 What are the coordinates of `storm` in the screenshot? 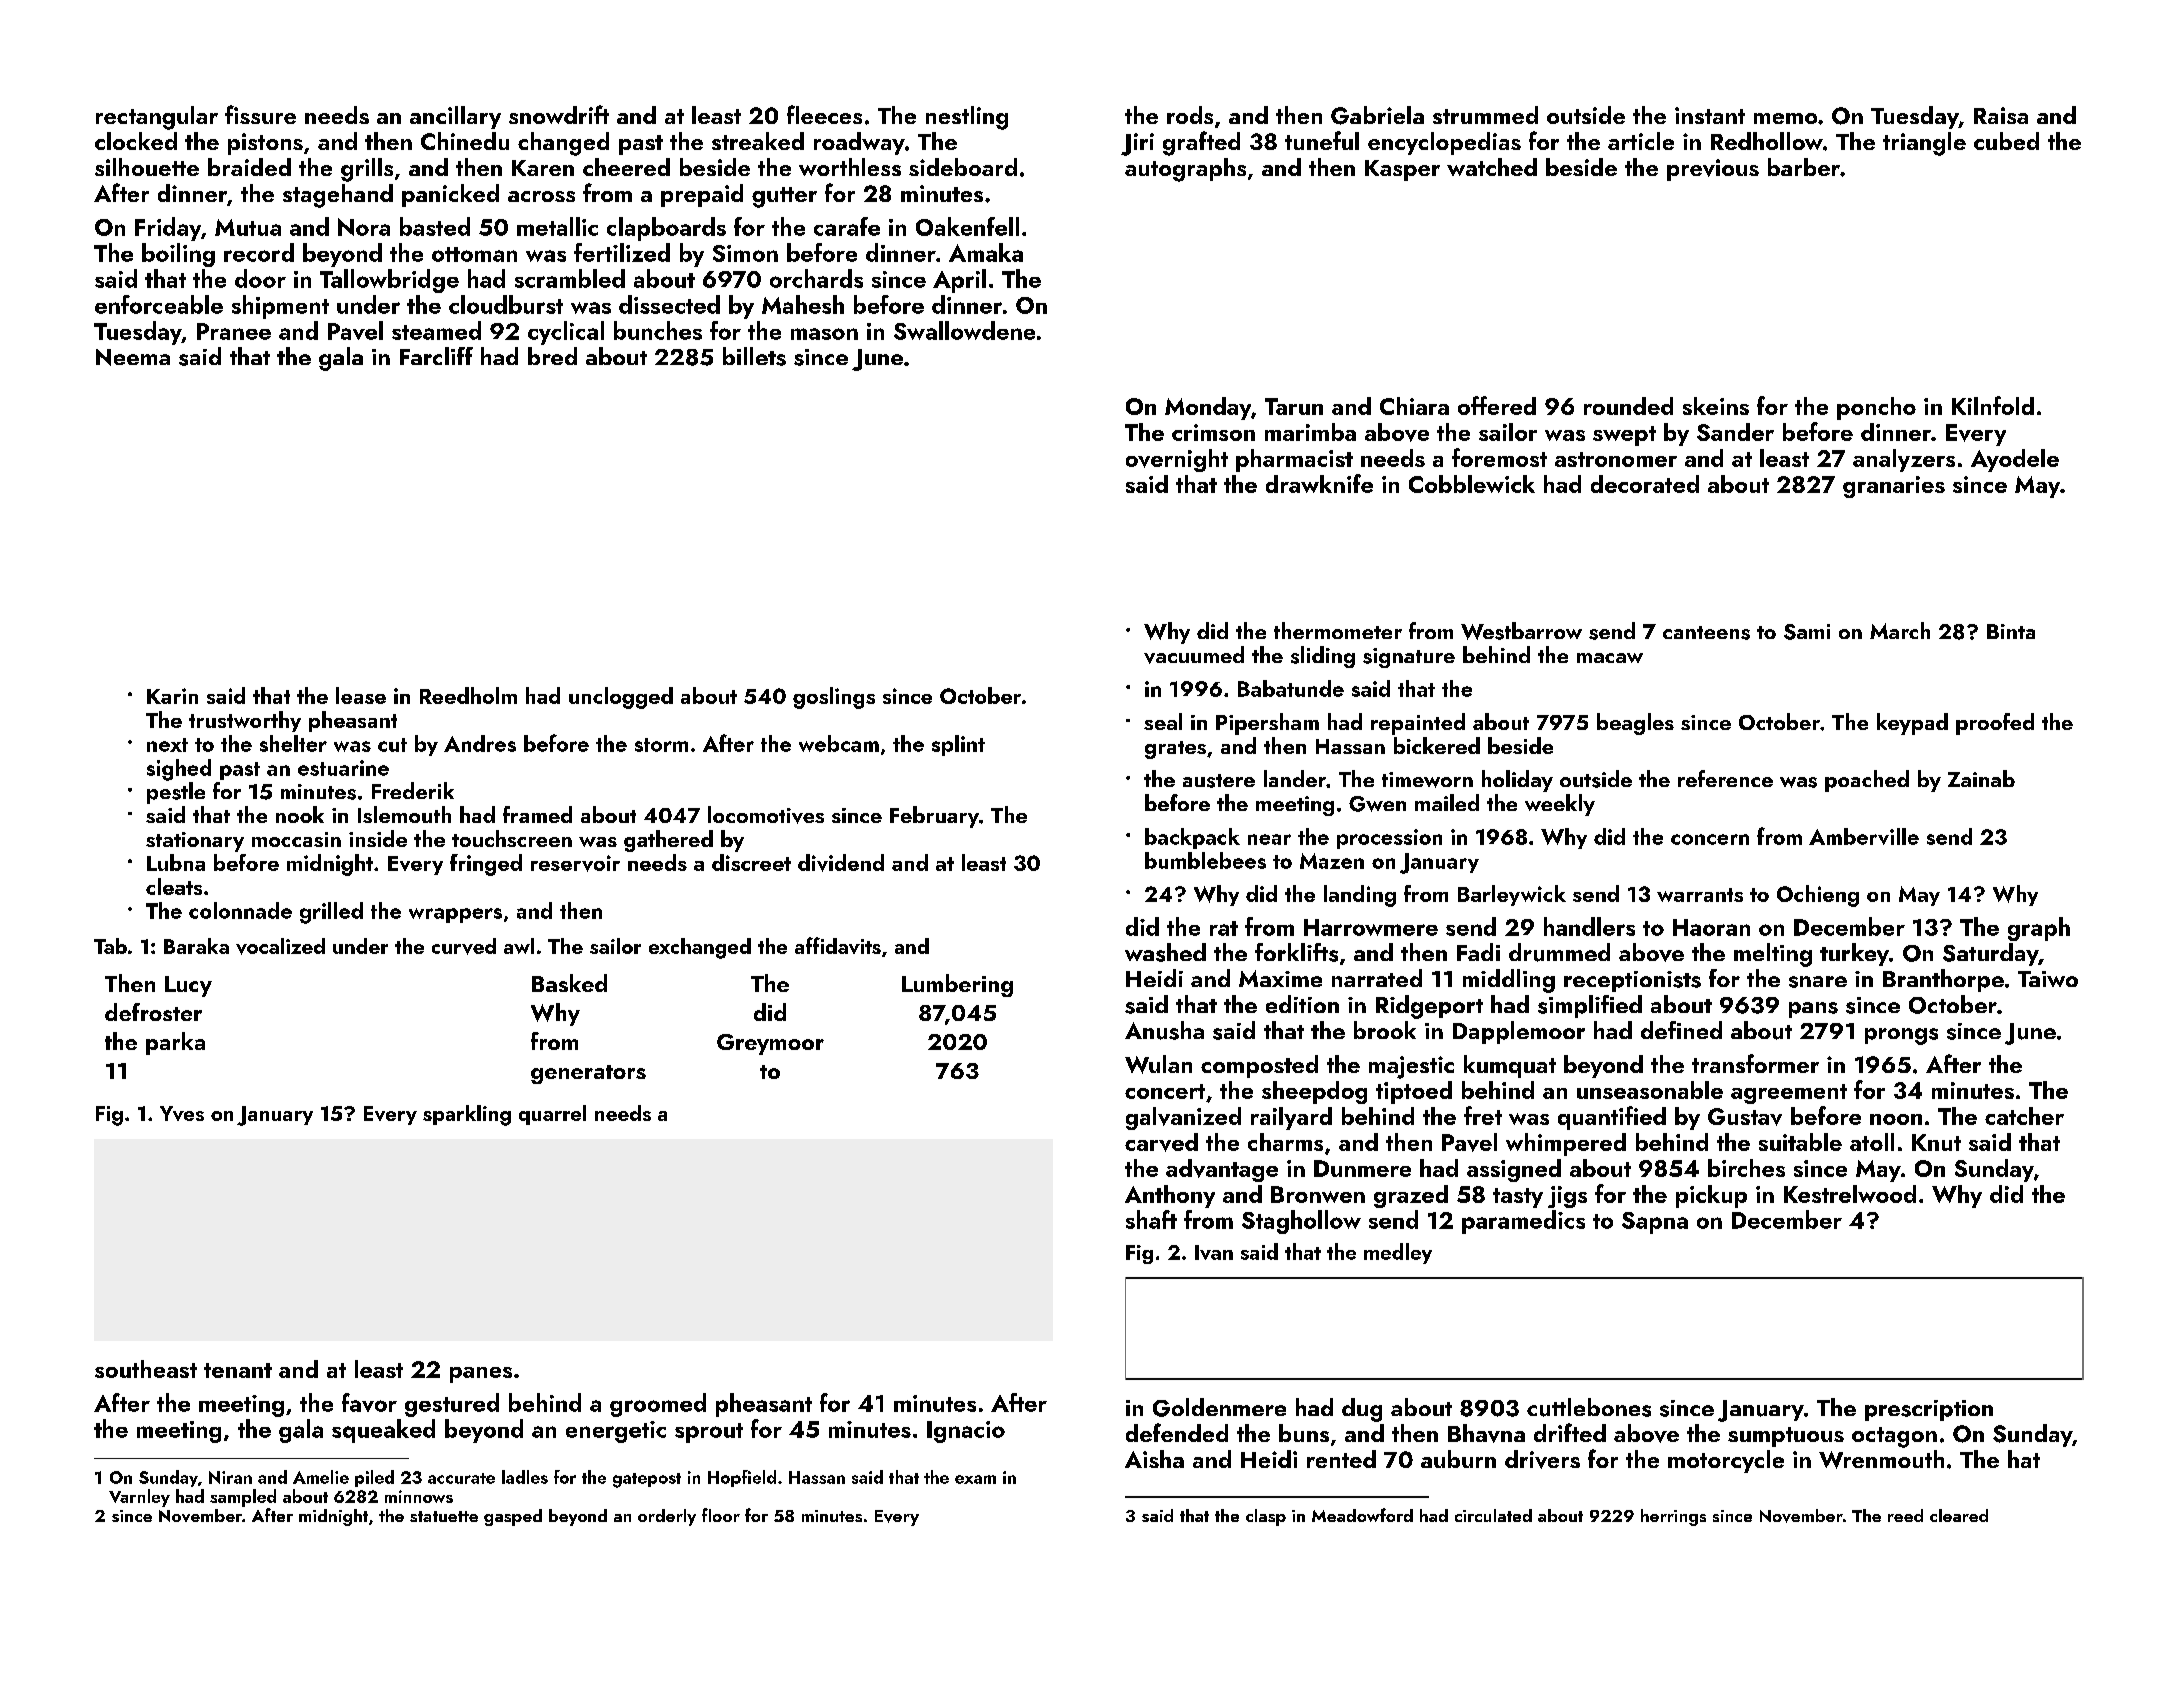 It's located at (661, 745).
